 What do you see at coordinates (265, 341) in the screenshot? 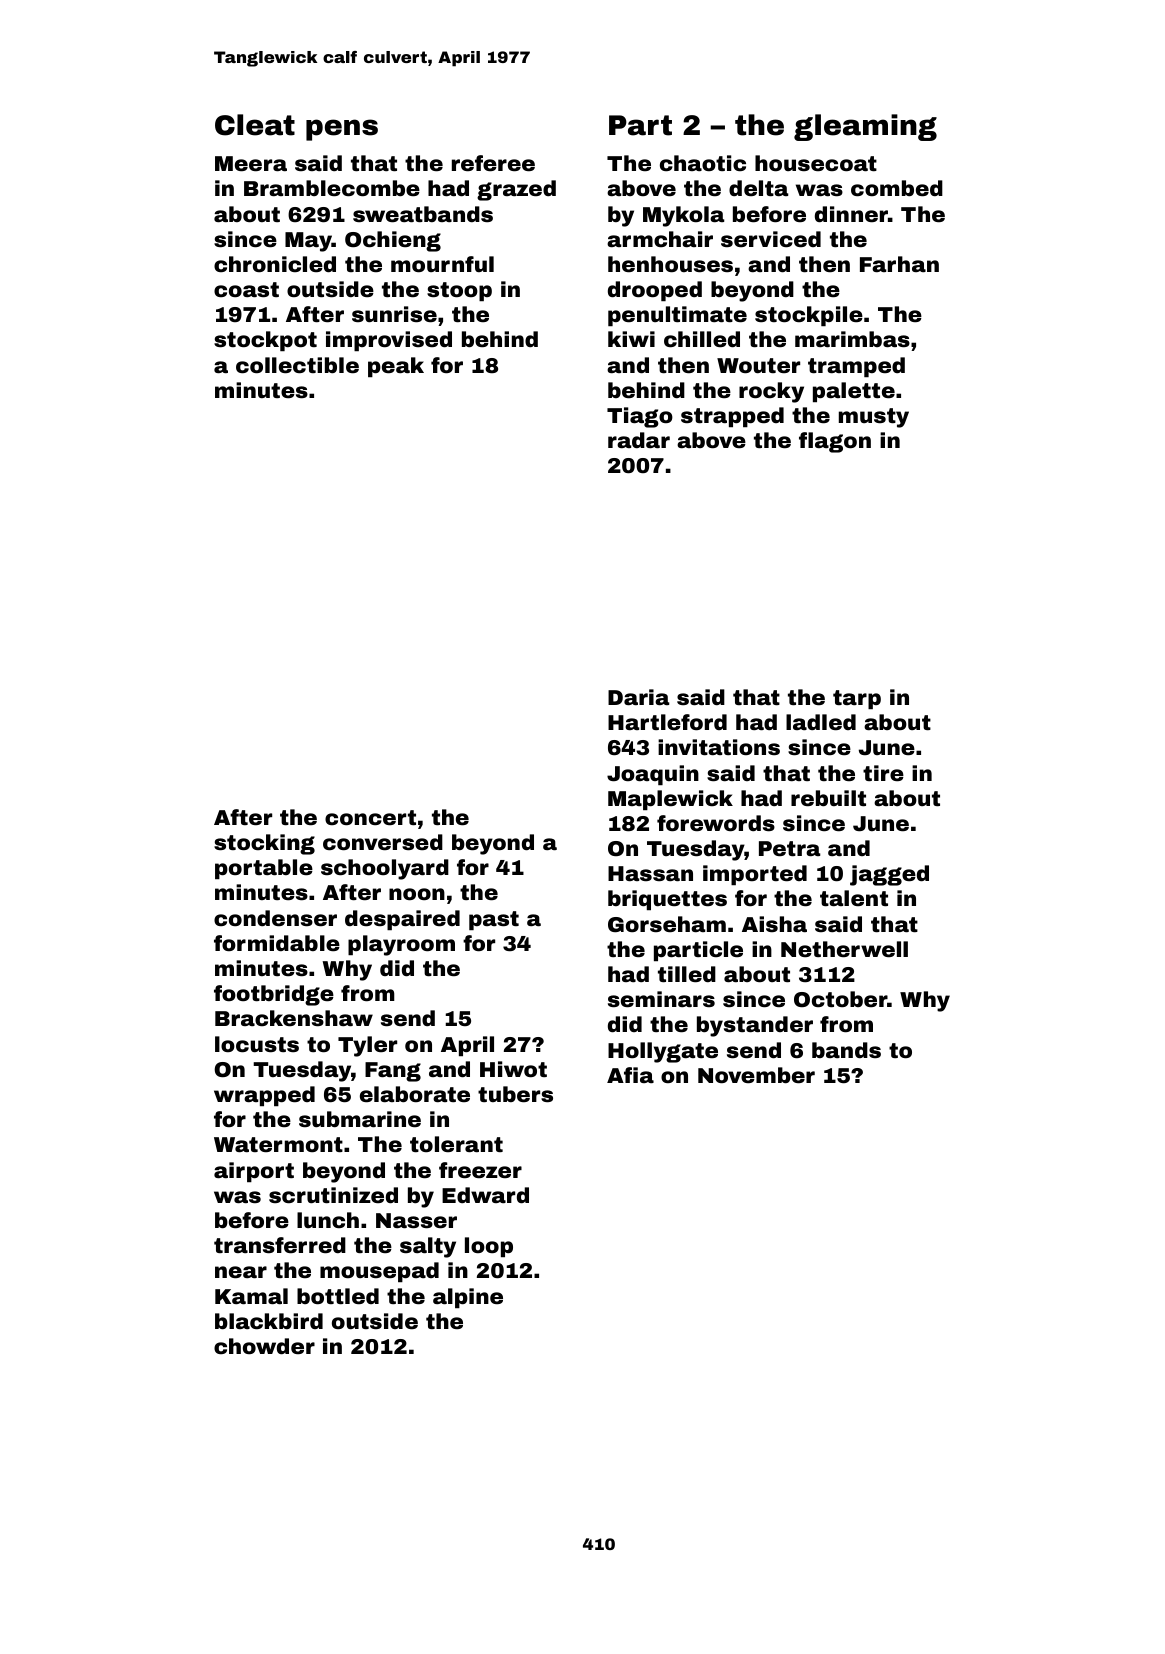
I see `stockpot` at bounding box center [265, 341].
